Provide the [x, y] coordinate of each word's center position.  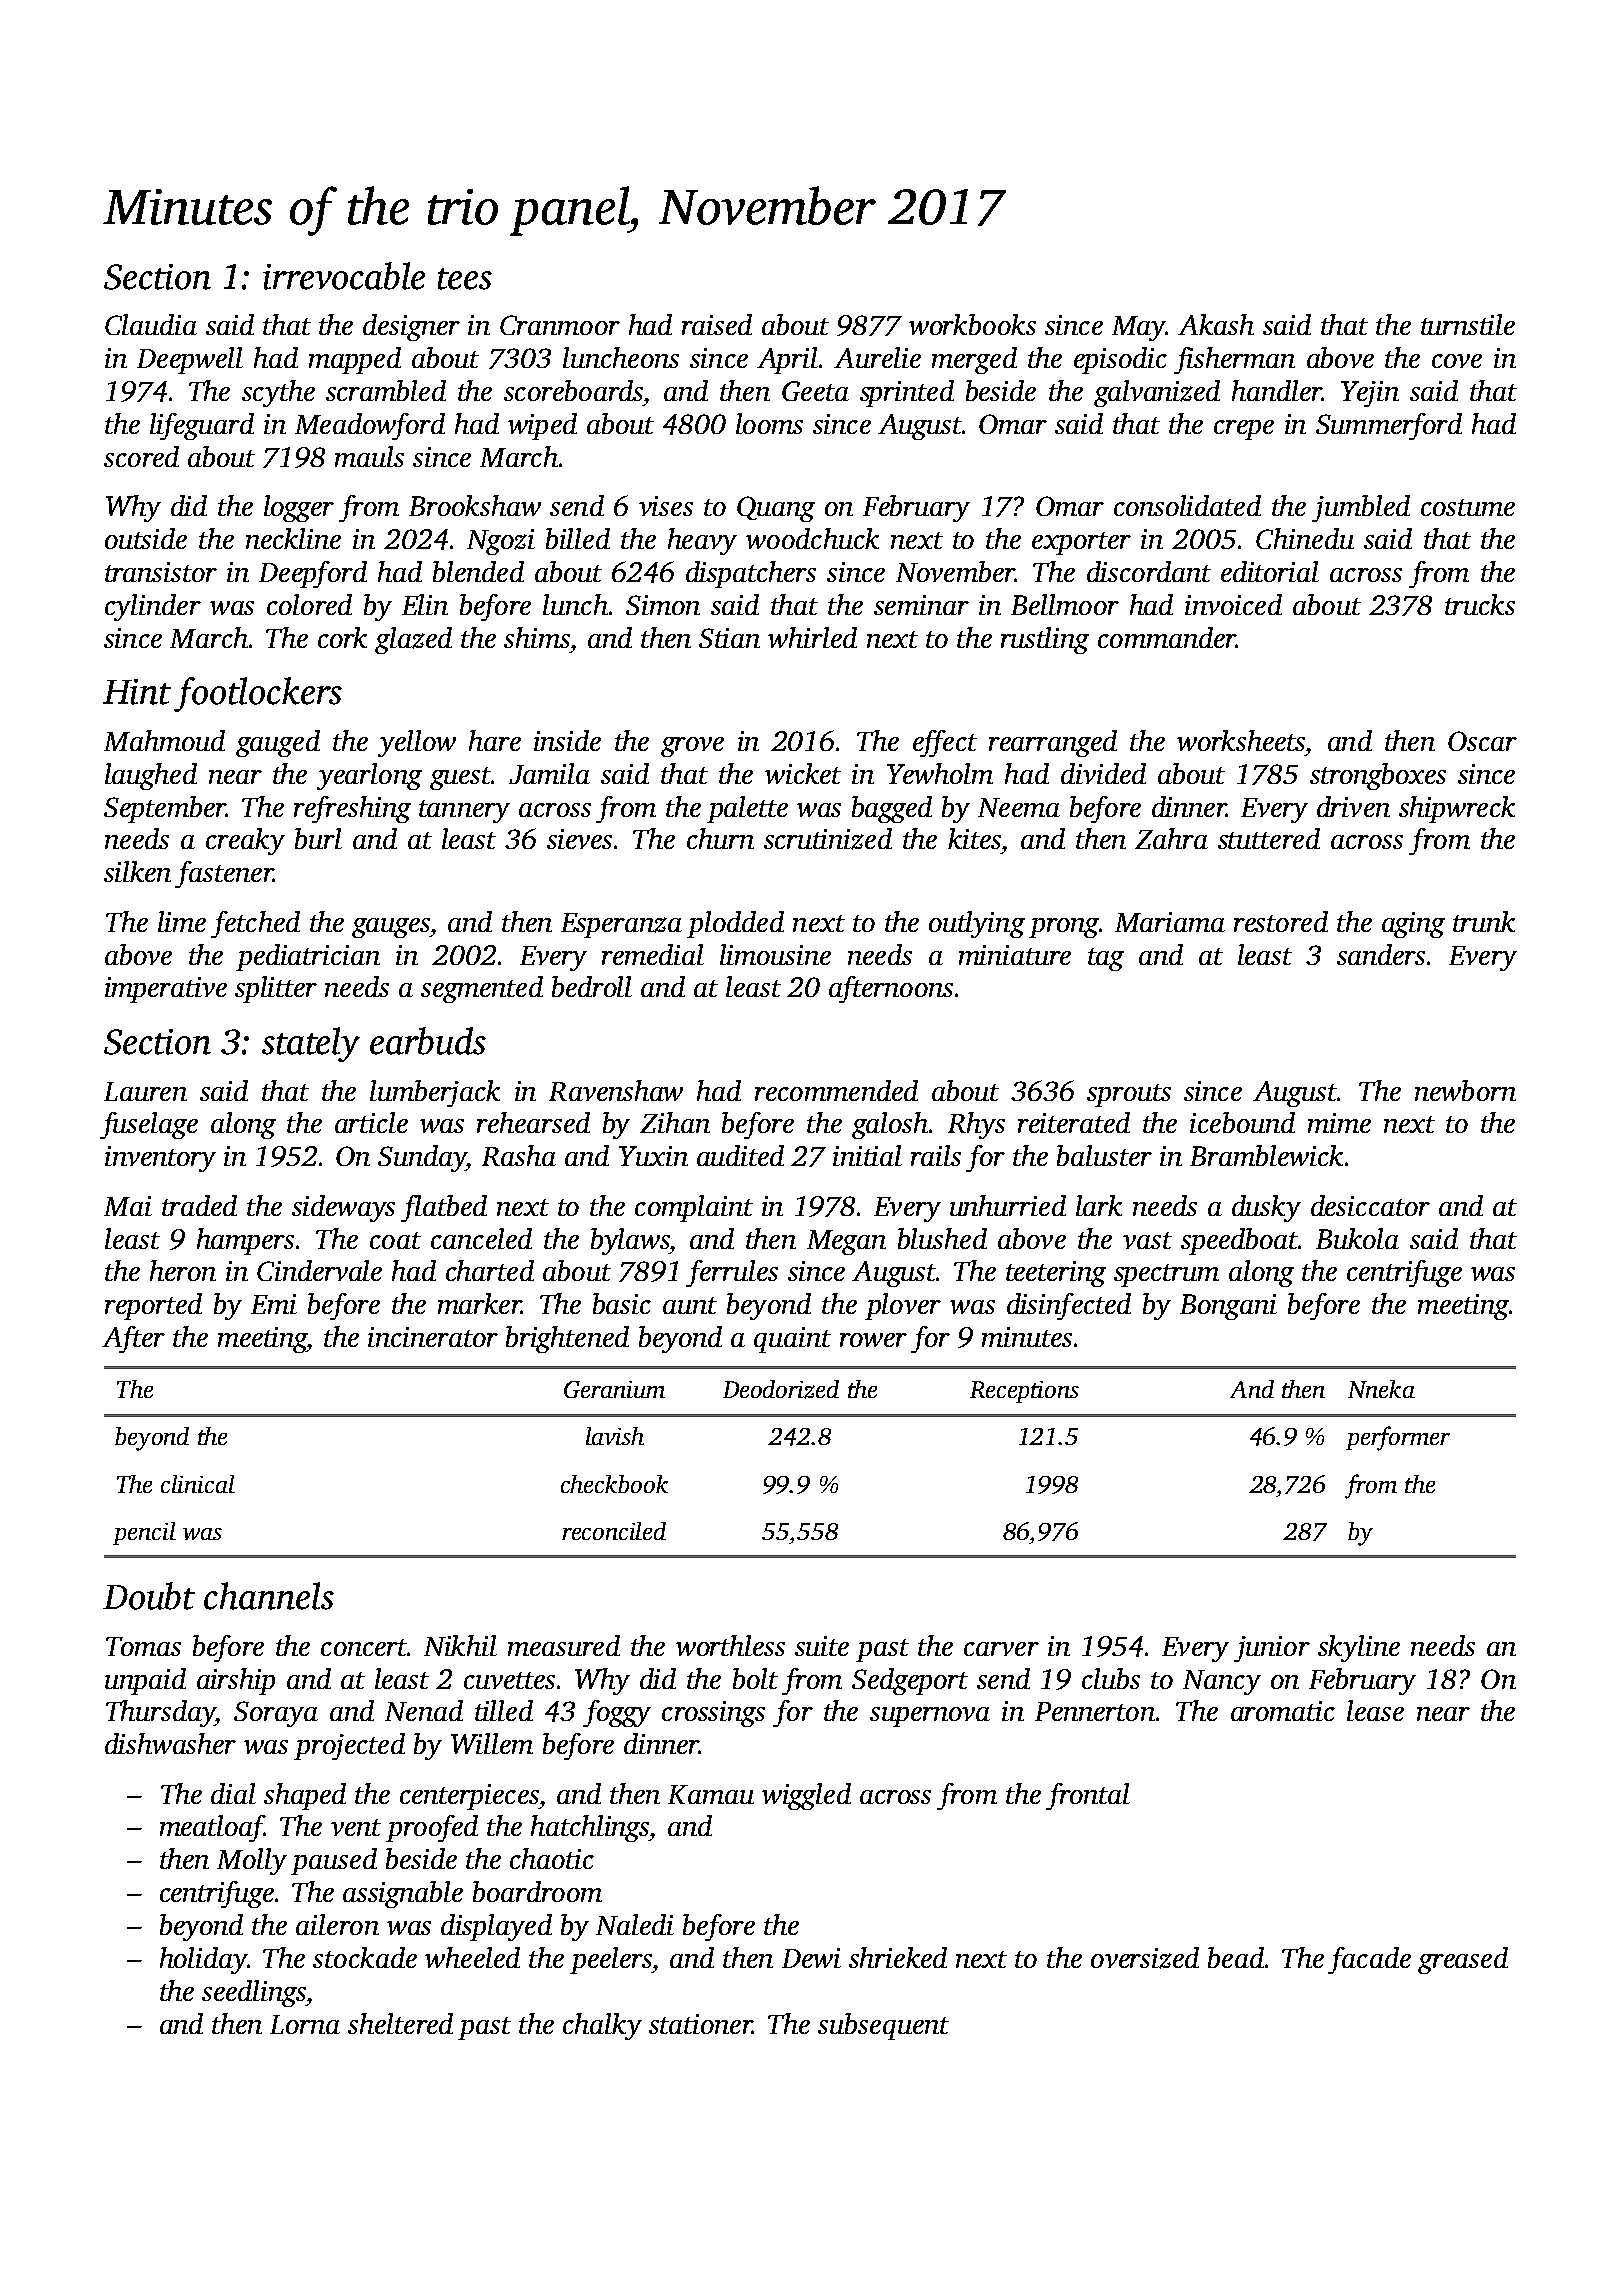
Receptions [1024, 1392]
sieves [579, 839]
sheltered [400, 2023]
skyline [1359, 1648]
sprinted [907, 393]
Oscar [1482, 741]
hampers [245, 1241]
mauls [369, 456]
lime [182, 921]
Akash [1216, 324]
